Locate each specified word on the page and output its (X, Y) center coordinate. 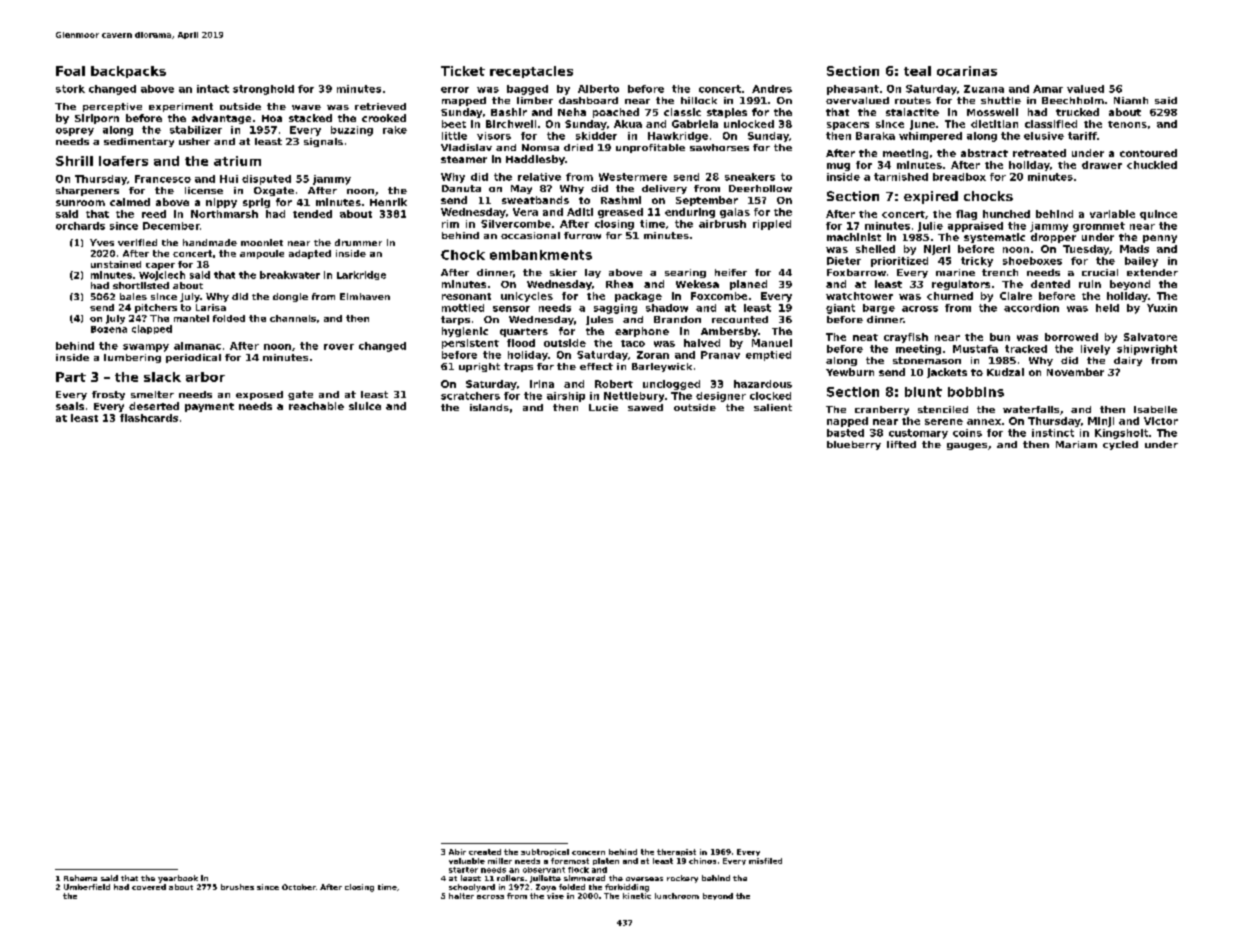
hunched (1006, 214)
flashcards (149, 418)
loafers (123, 161)
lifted (901, 444)
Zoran (653, 355)
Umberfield (87, 887)
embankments (541, 255)
